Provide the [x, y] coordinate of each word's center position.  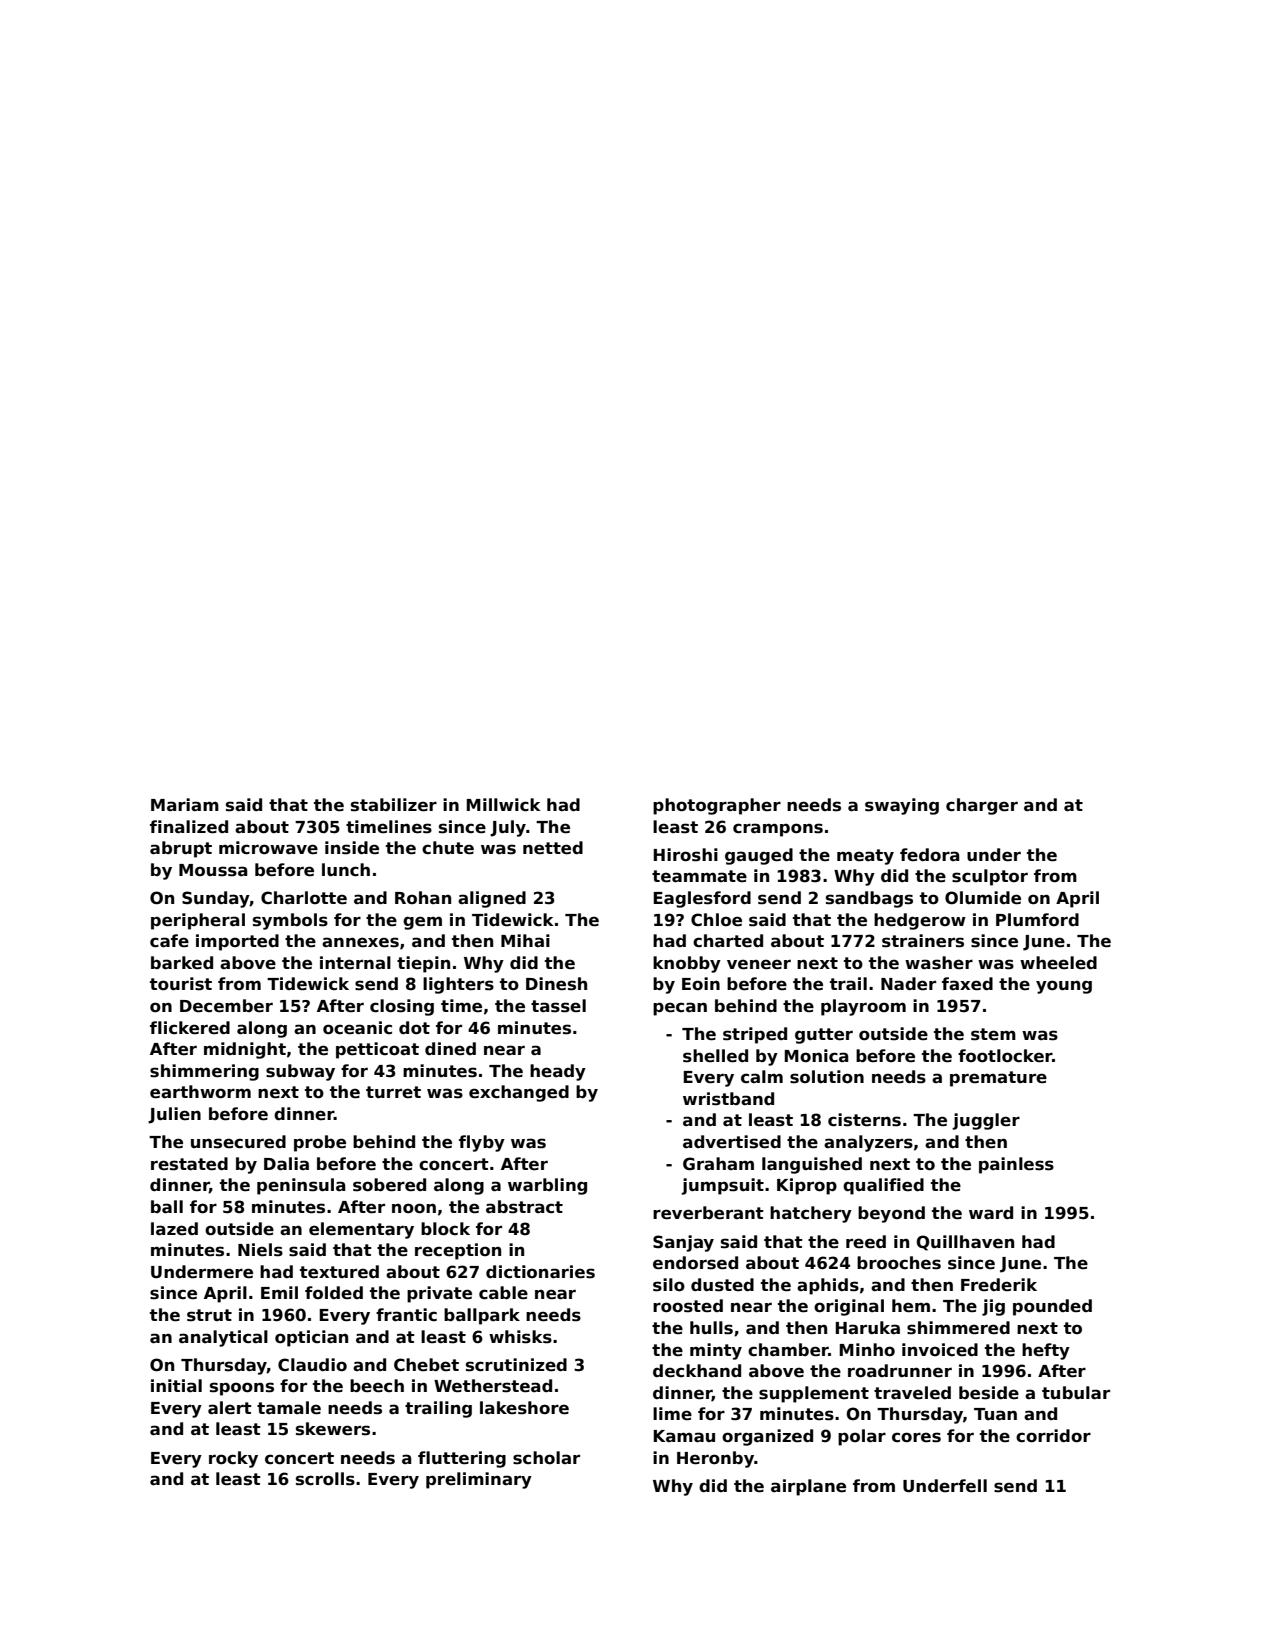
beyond [891, 1214]
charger [982, 806]
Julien [174, 1115]
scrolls [325, 1479]
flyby [482, 1143]
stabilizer [394, 805]
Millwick [503, 805]
